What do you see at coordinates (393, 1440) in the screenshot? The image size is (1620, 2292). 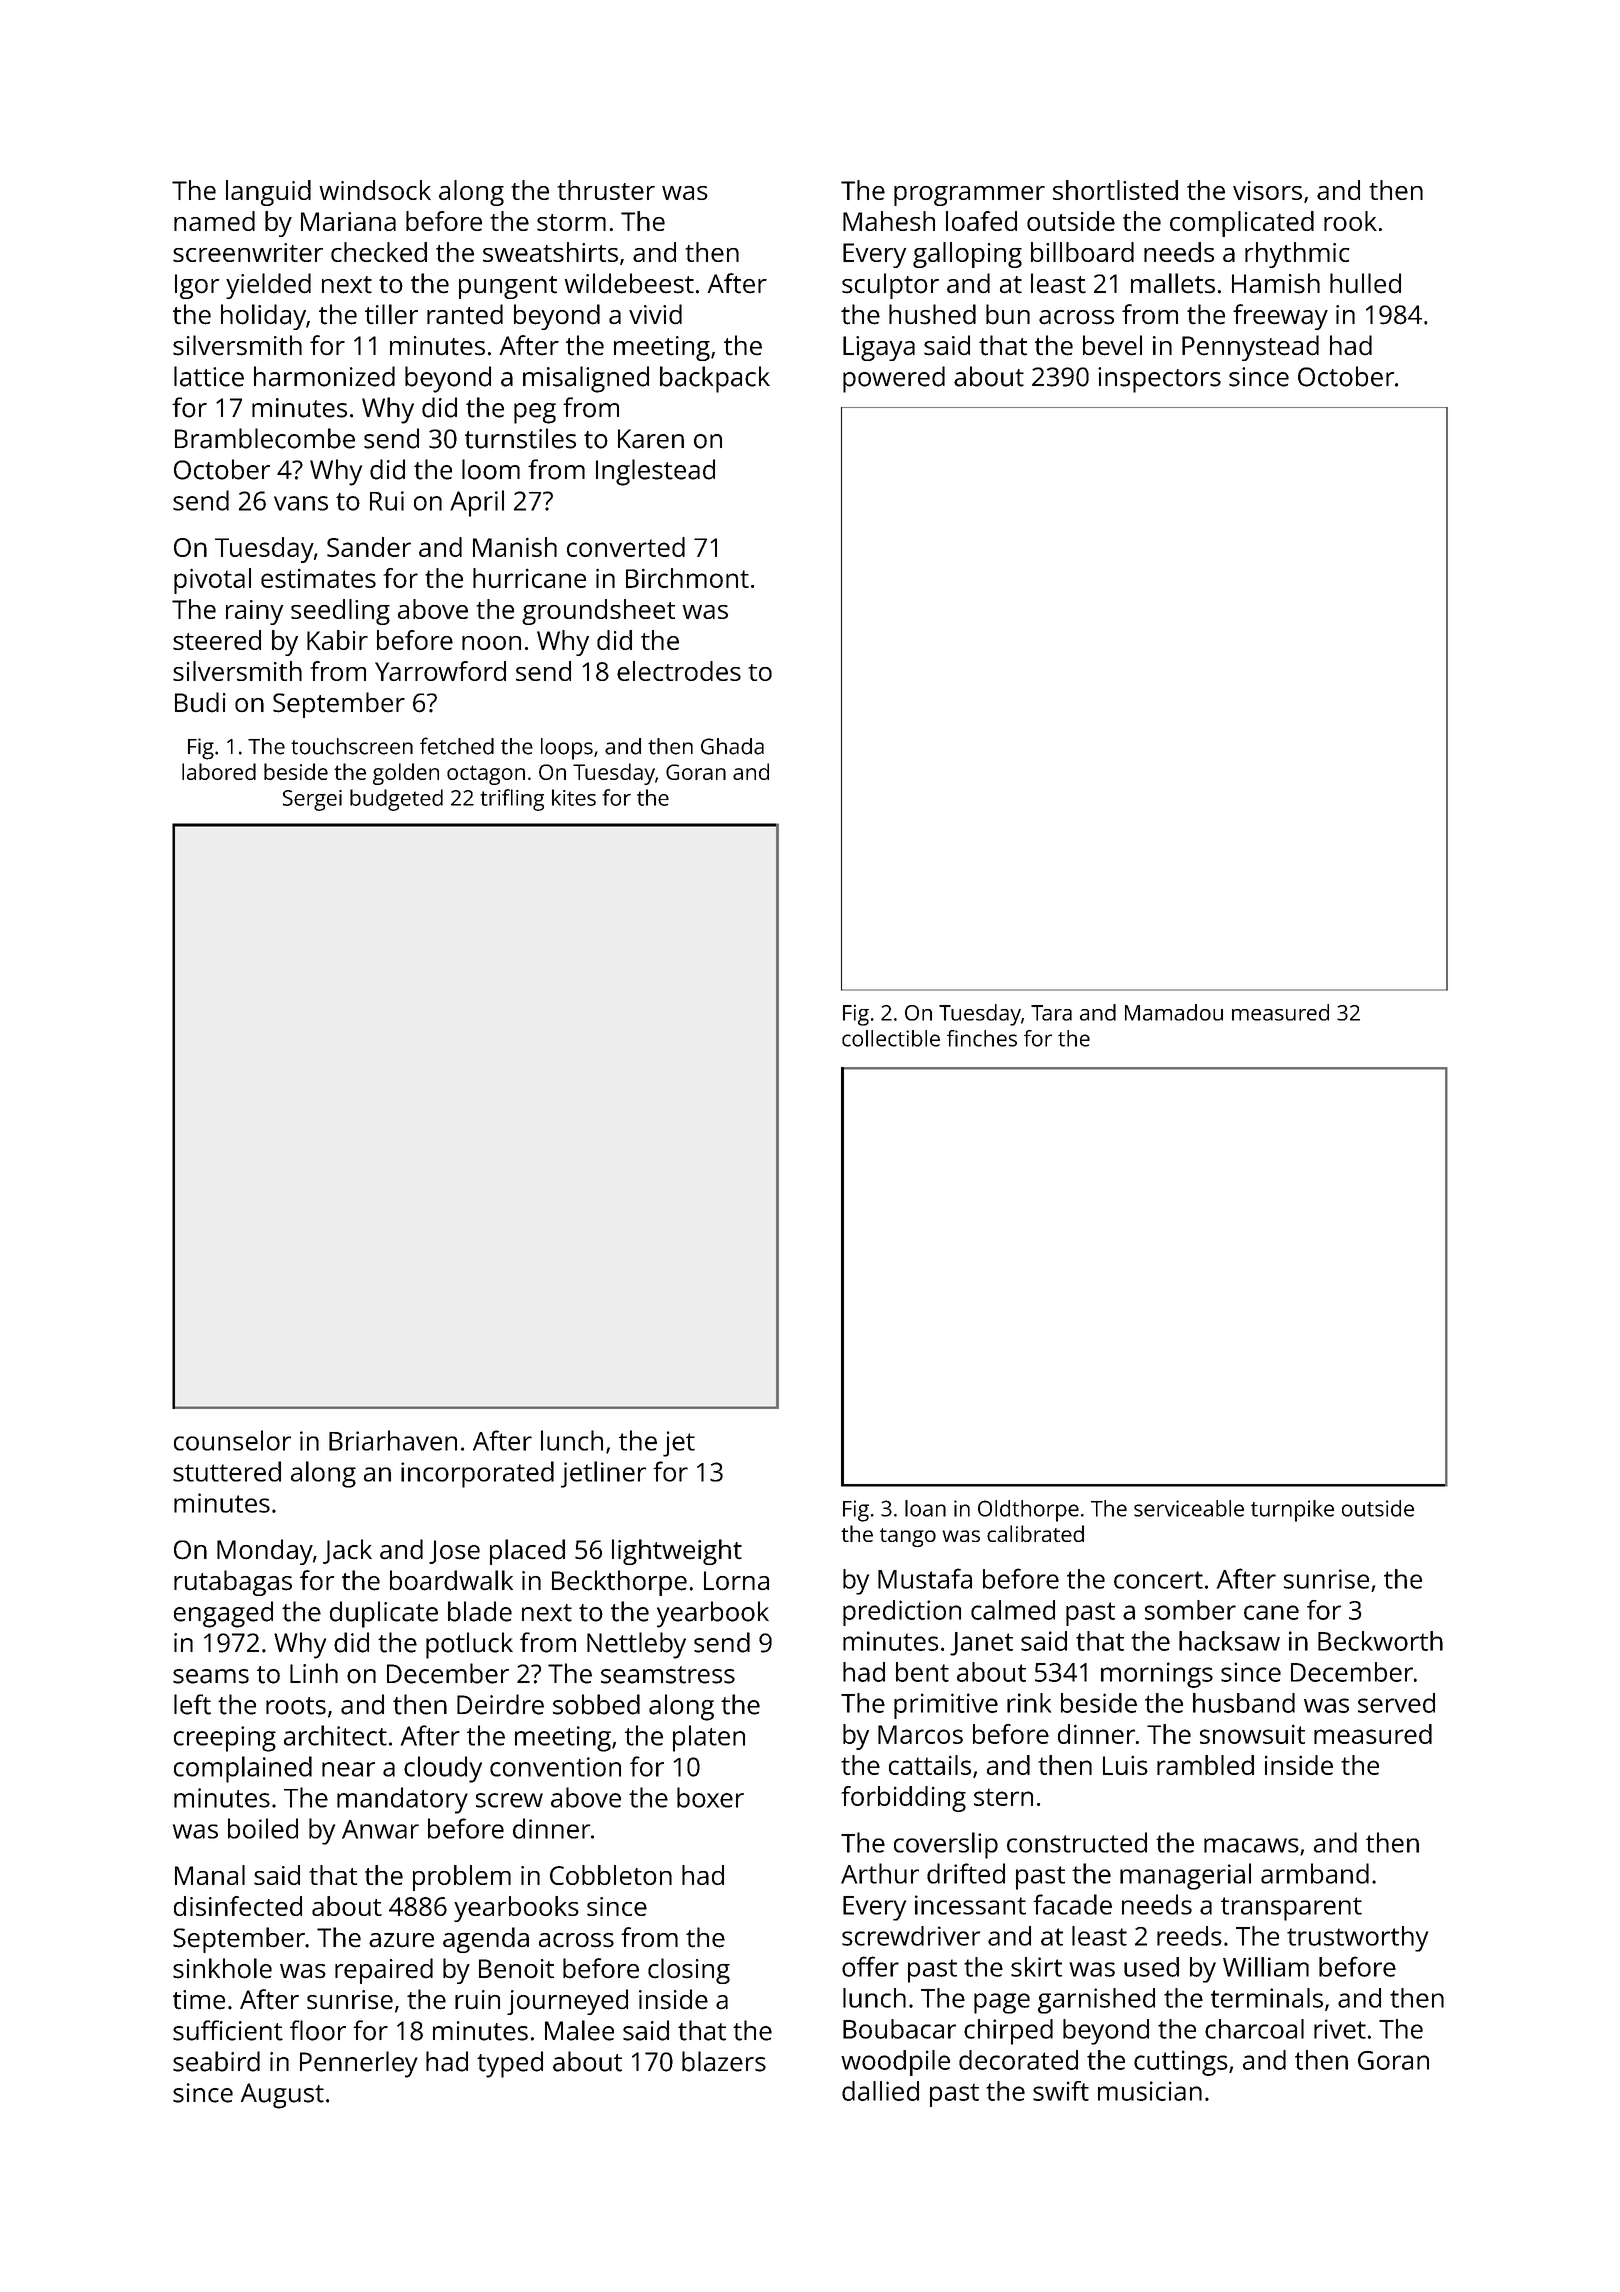 I see `Briarhaven` at bounding box center [393, 1440].
